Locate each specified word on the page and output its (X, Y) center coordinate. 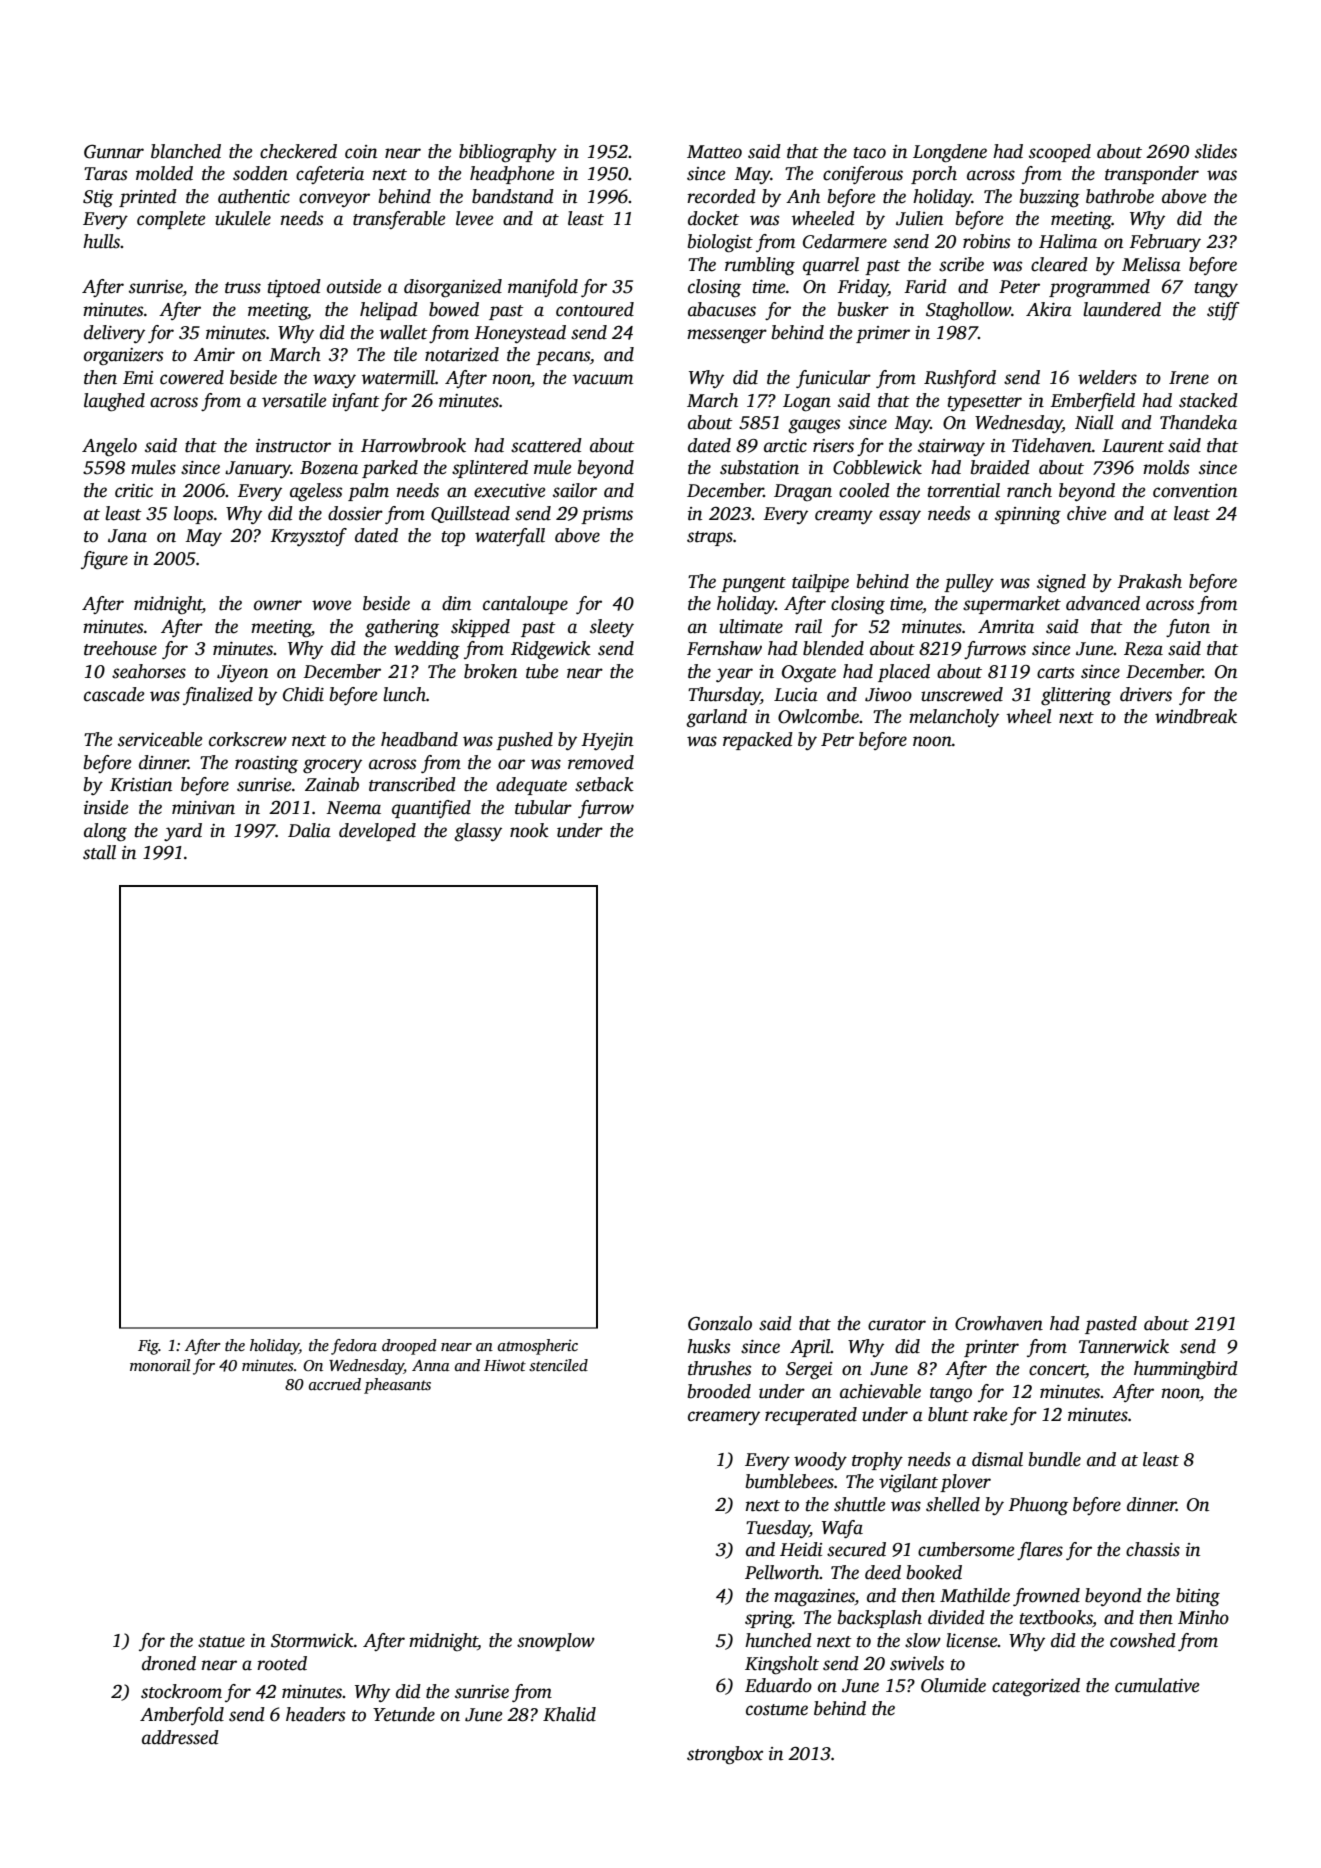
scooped (1060, 153)
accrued (335, 1384)
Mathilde (975, 1595)
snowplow (556, 1642)
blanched (186, 151)
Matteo (714, 152)
